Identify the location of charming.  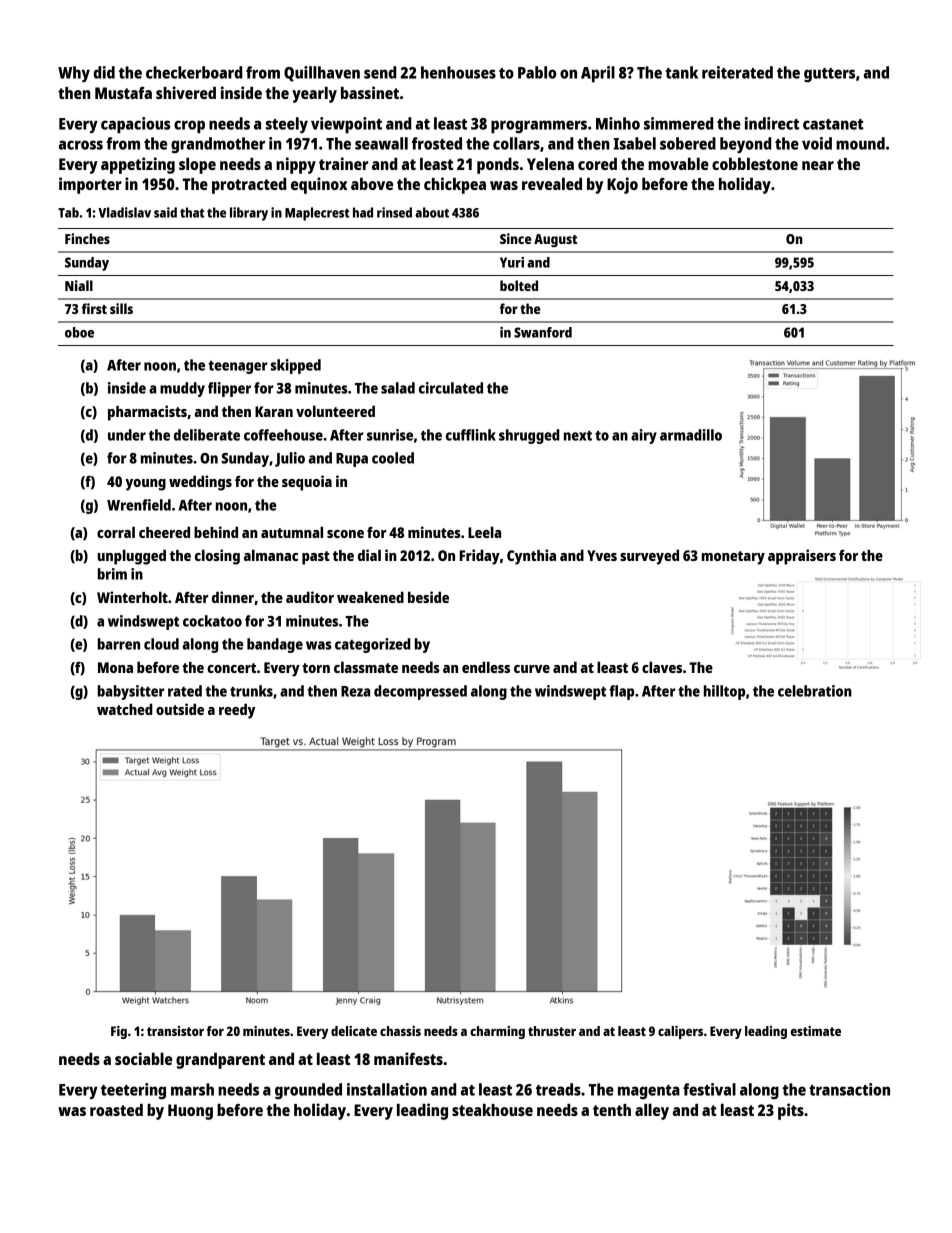
(497, 1032).
